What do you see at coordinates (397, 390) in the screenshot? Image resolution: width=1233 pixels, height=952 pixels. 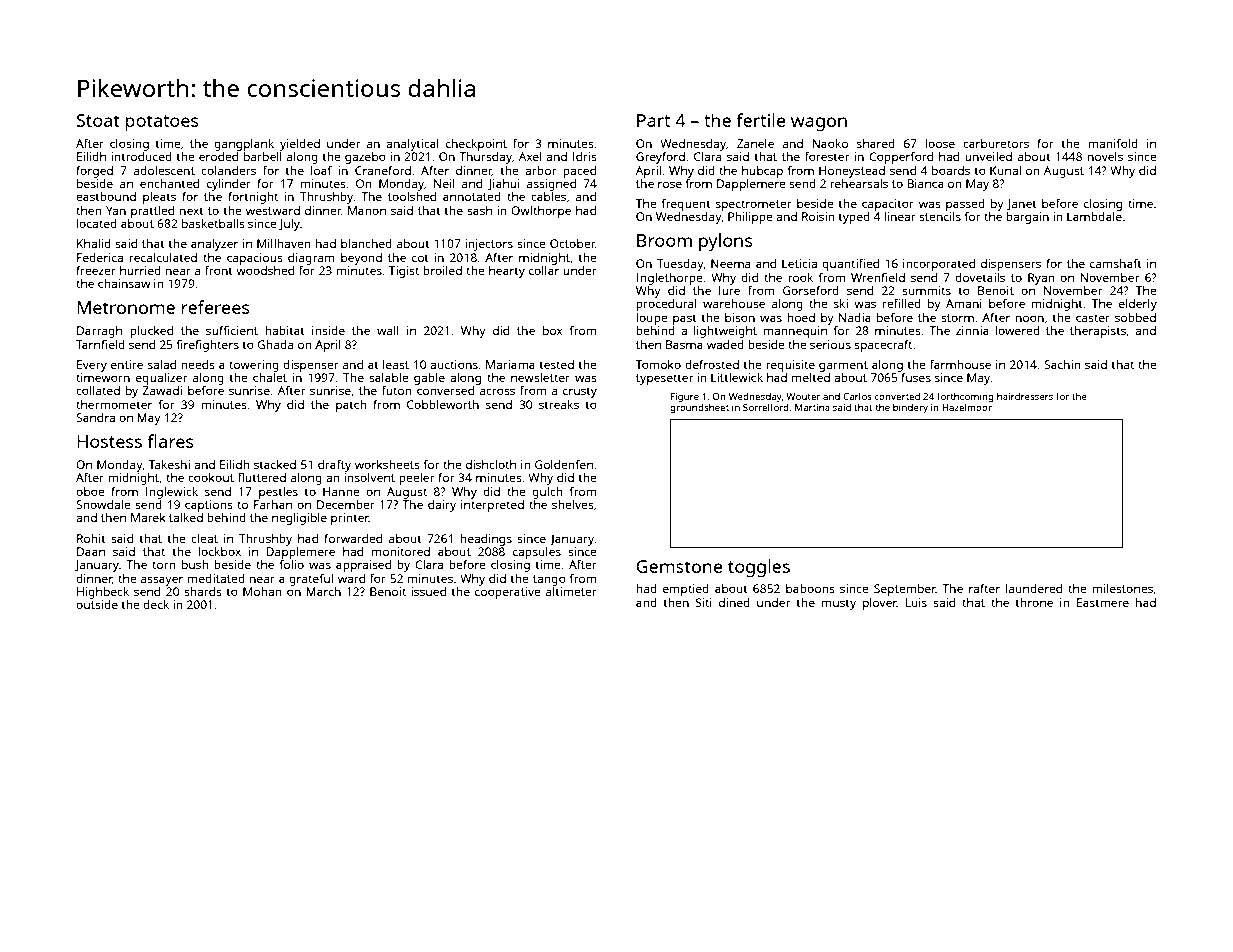 I see `futon` at bounding box center [397, 390].
